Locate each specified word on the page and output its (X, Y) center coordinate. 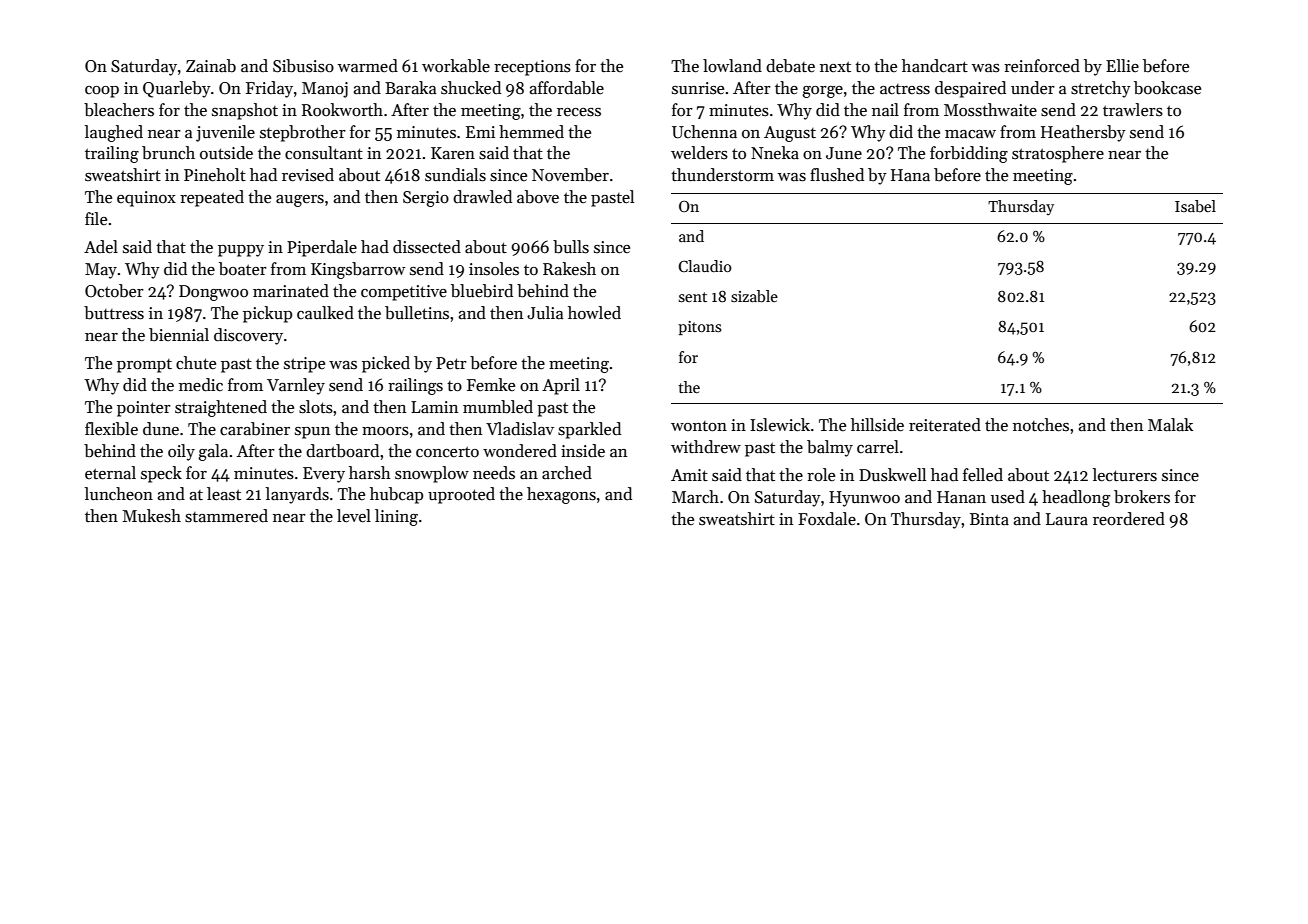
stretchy (1101, 89)
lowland (732, 66)
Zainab (211, 66)
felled (983, 475)
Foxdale (827, 519)
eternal (110, 473)
